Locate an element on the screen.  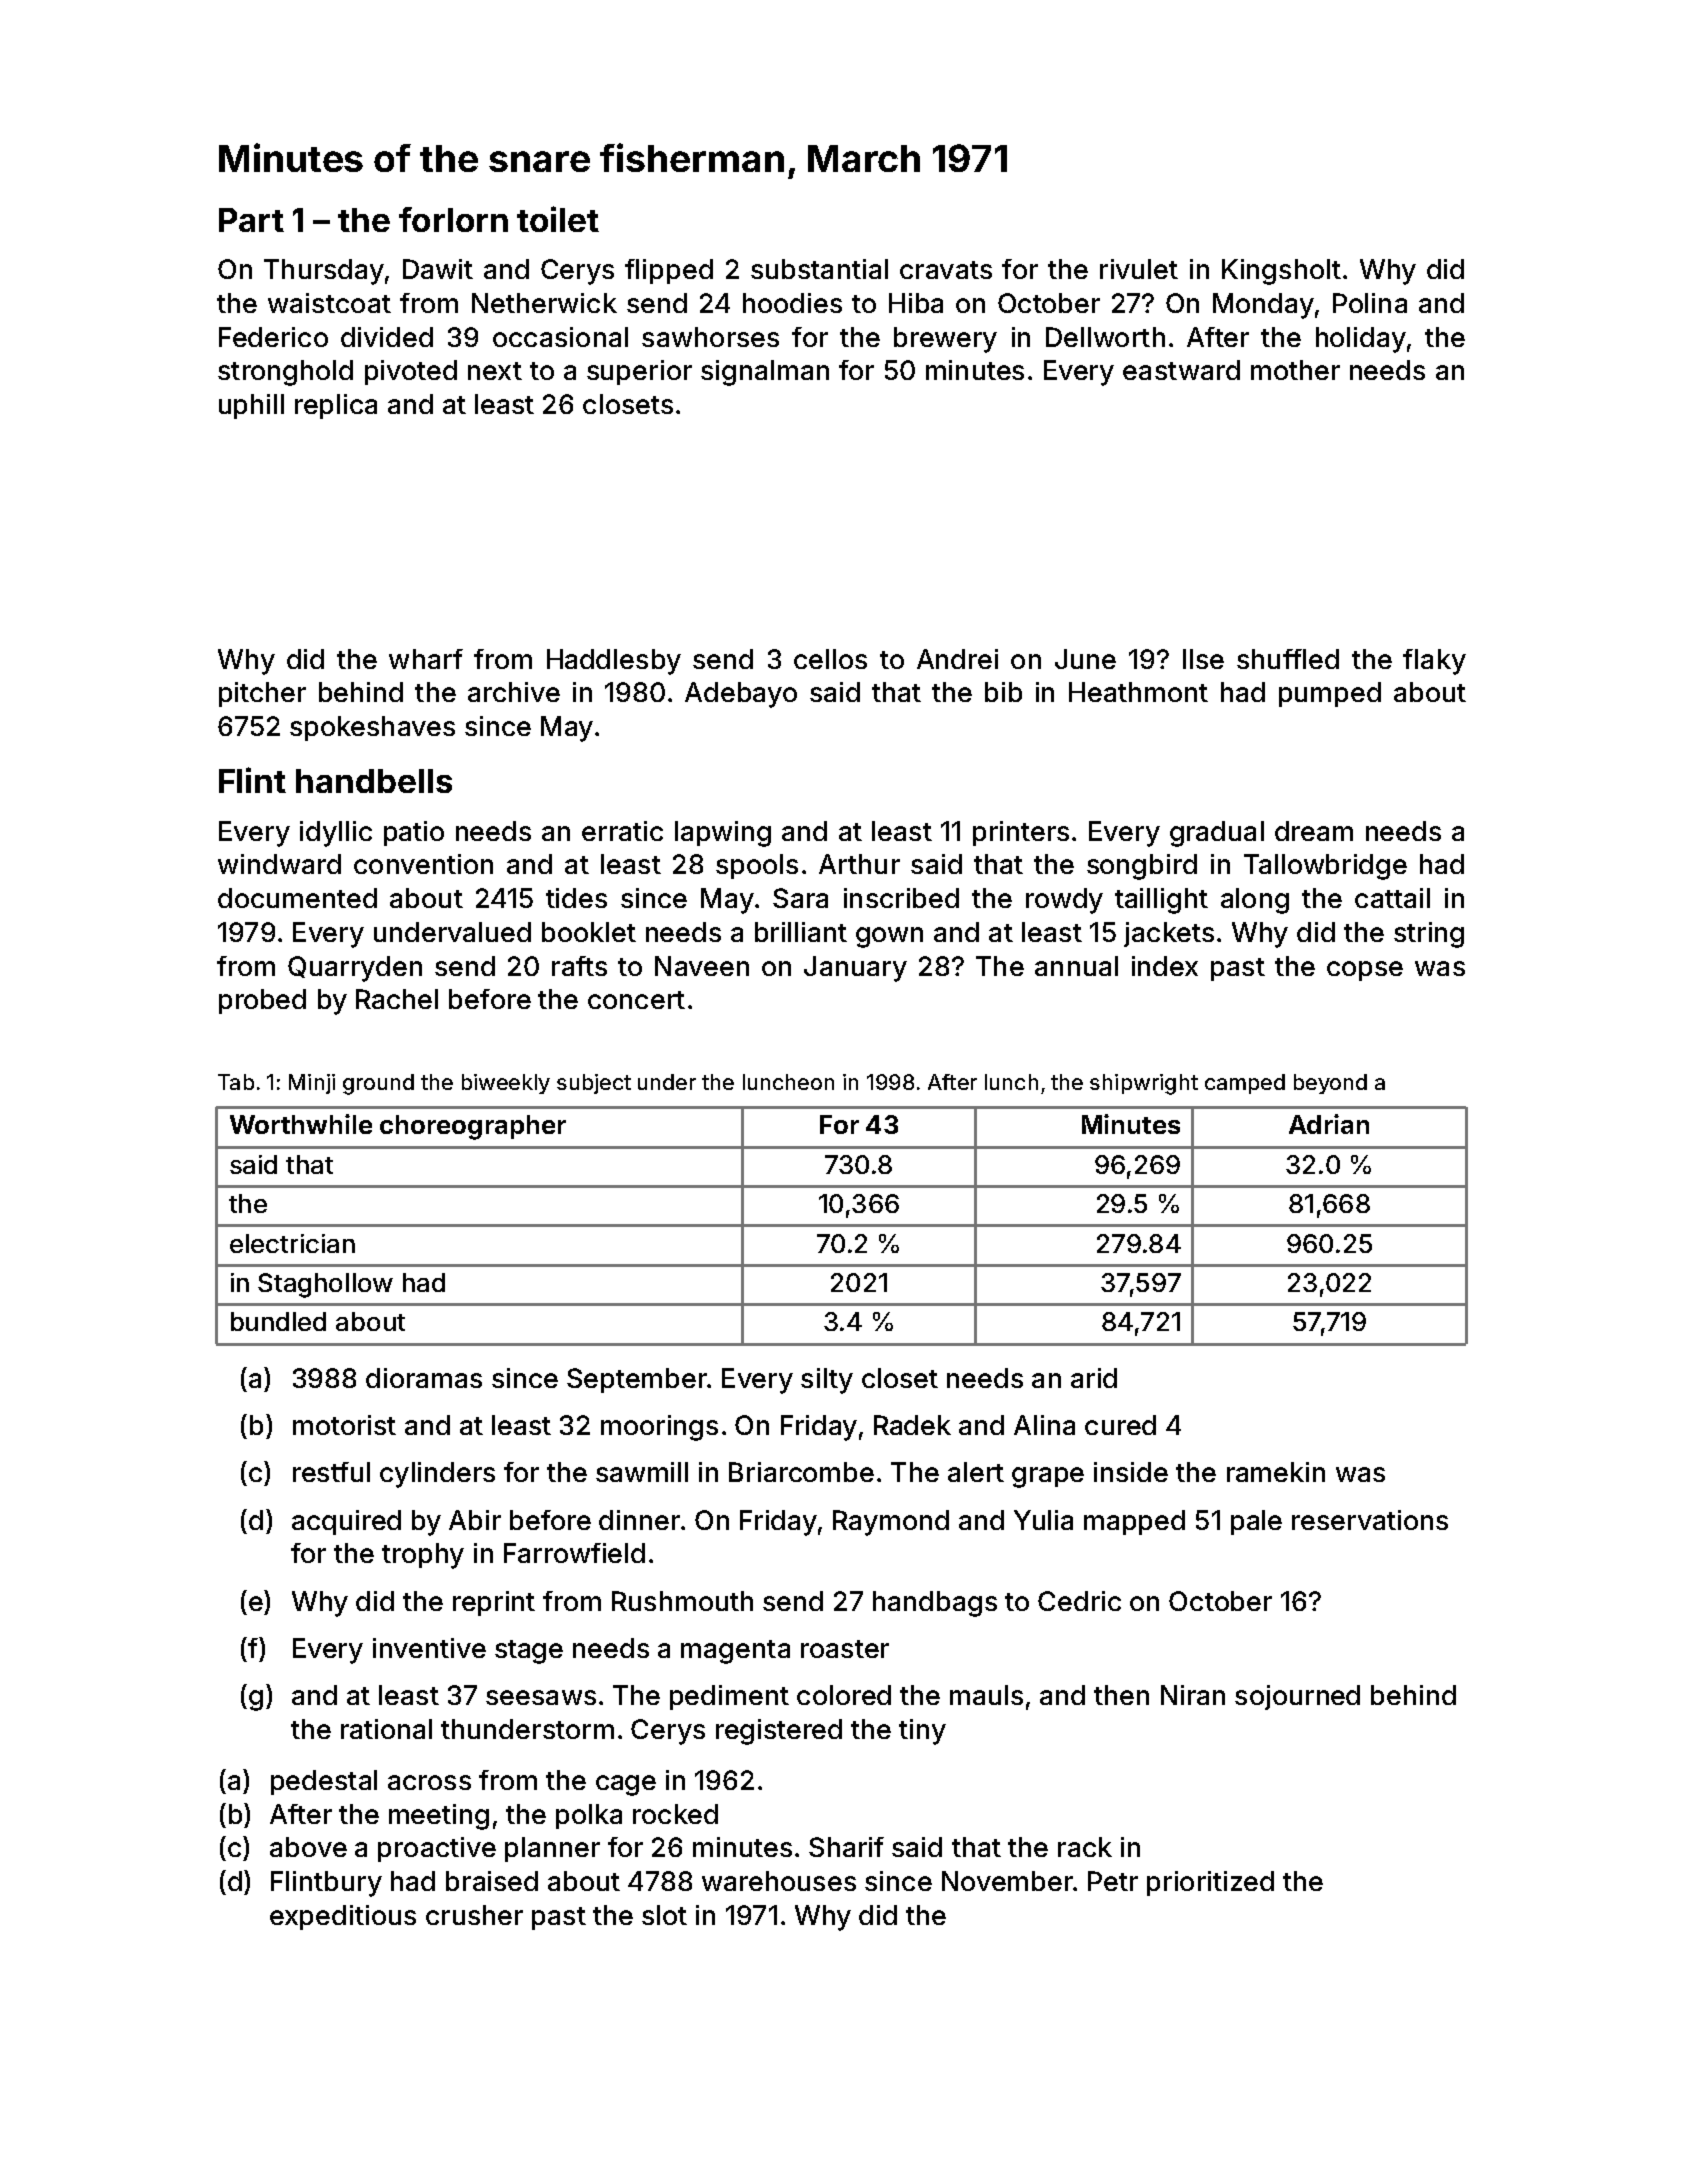
cattail is located at coordinates (1392, 898).
